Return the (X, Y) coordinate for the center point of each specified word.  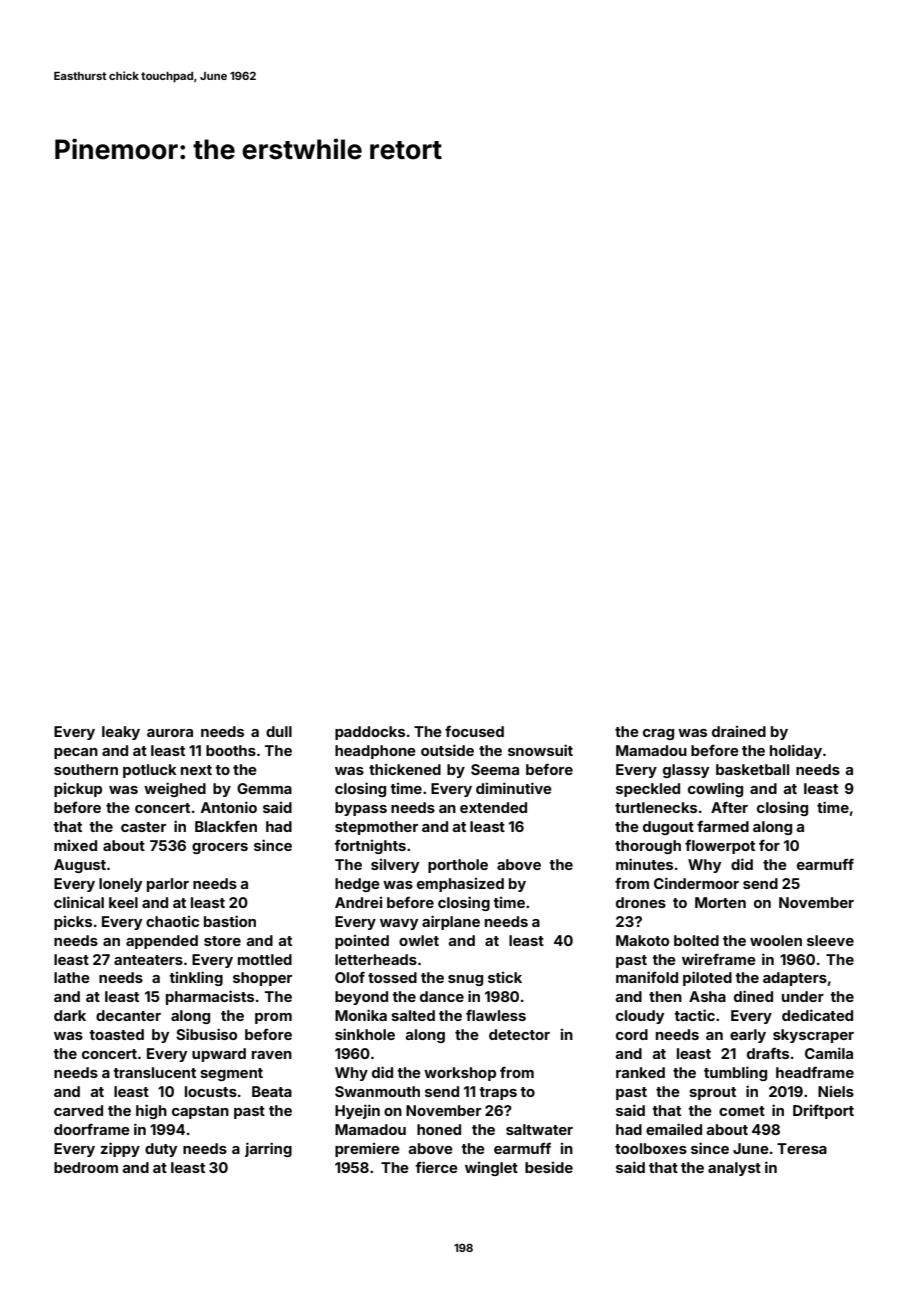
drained (739, 731)
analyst (734, 1169)
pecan (76, 753)
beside (549, 1167)
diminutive (514, 788)
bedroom (86, 1167)
